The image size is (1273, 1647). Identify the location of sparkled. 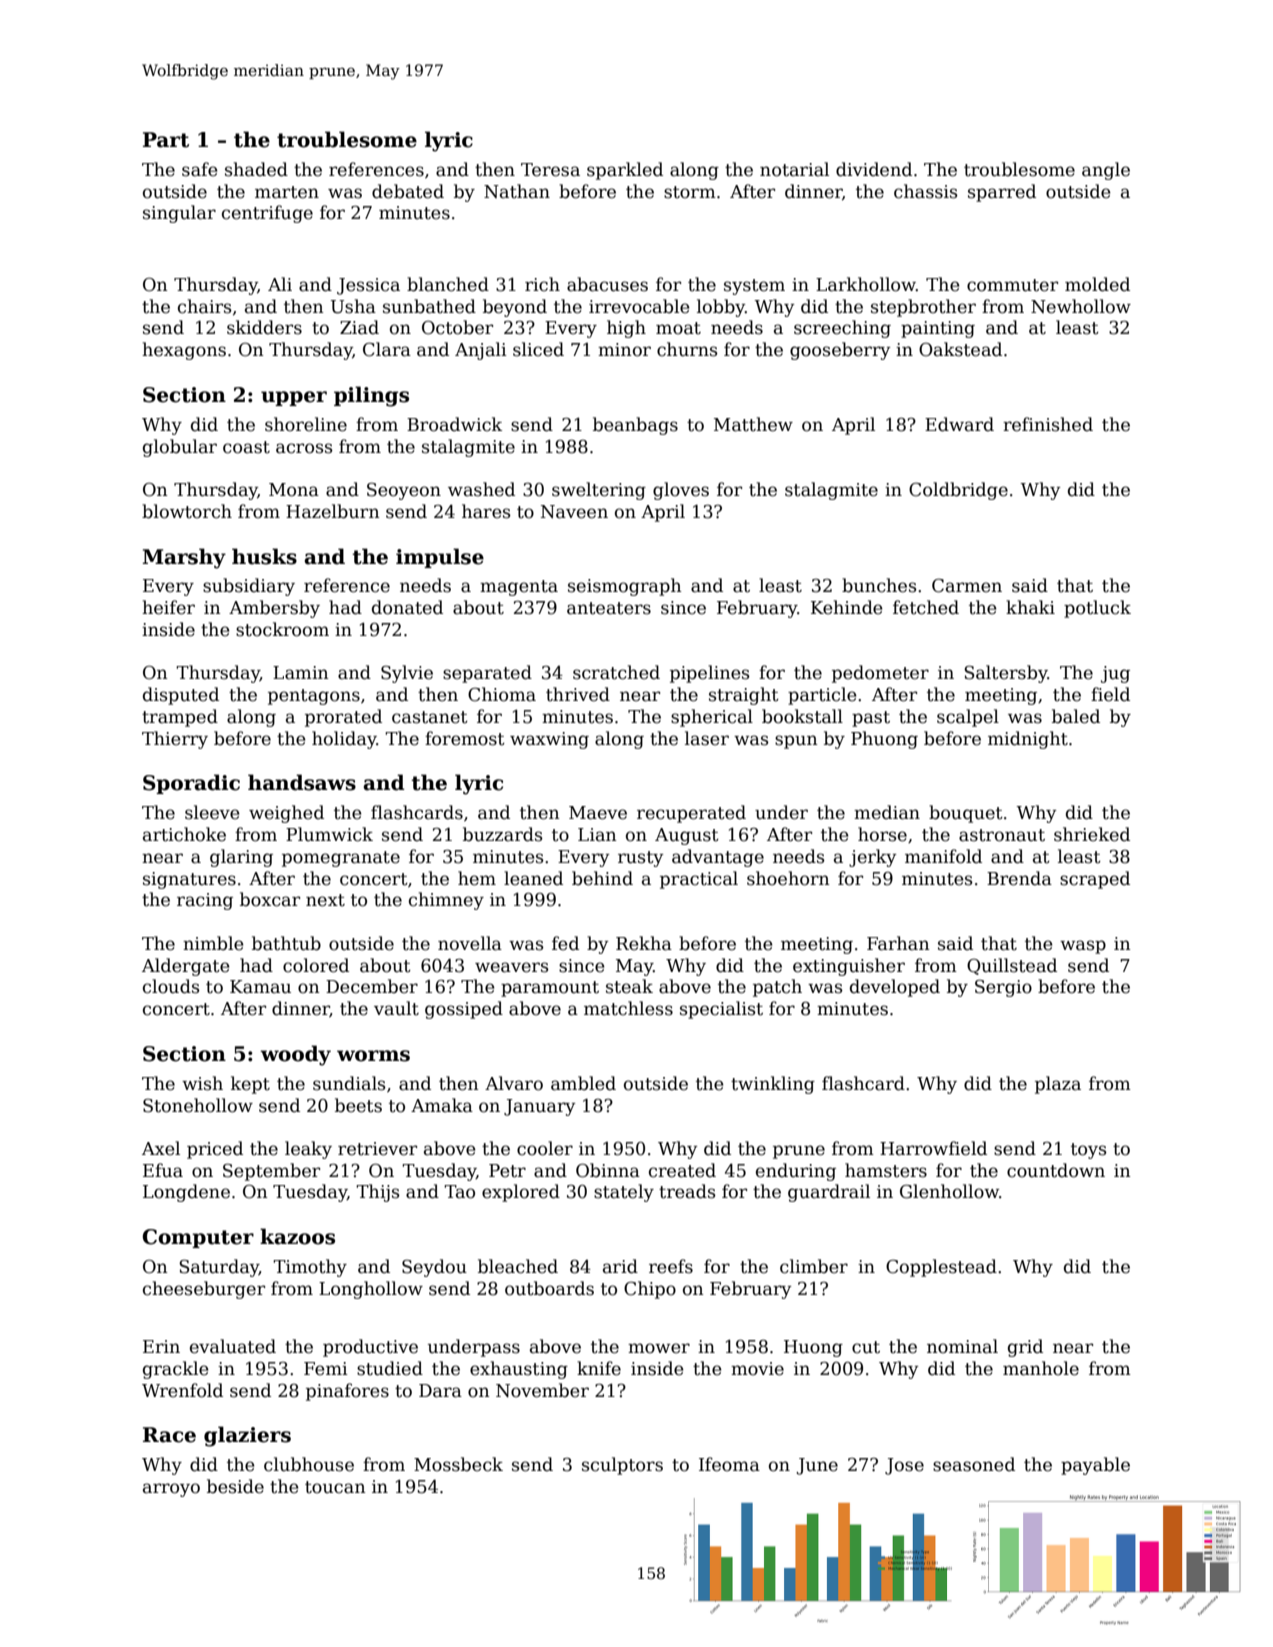
(625, 171).
